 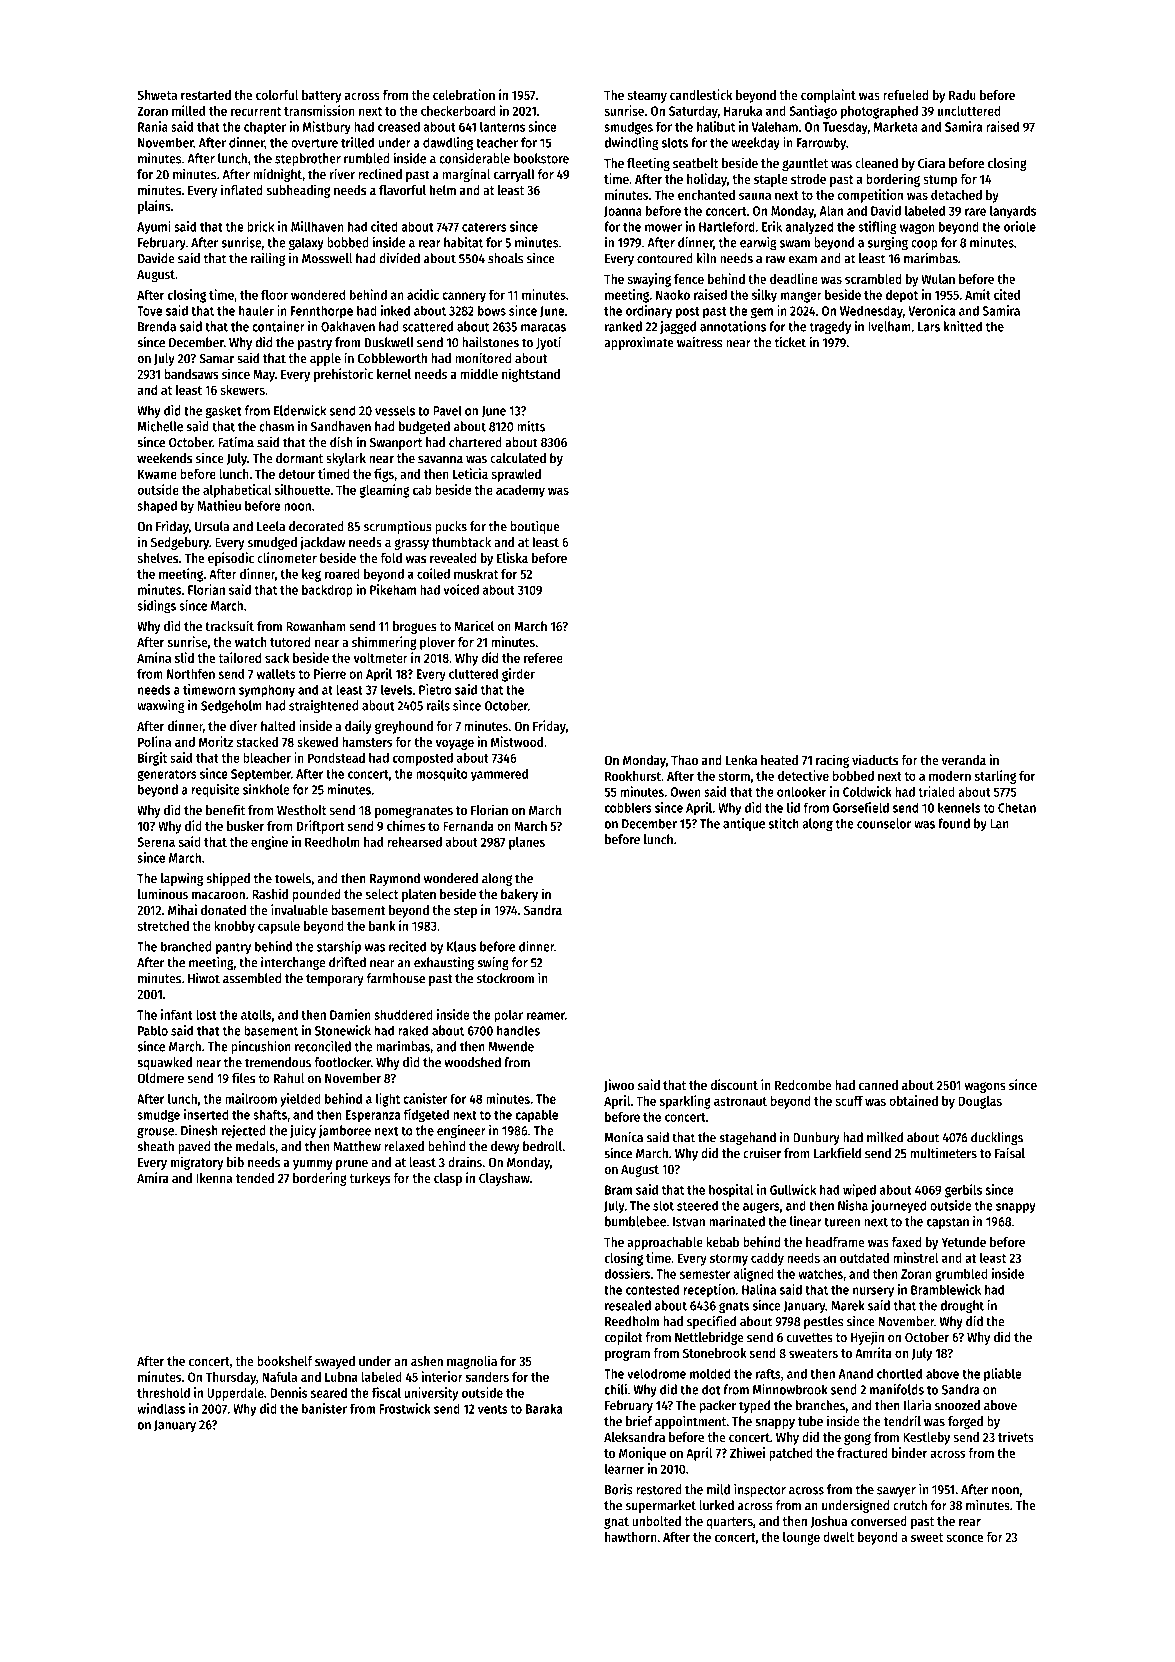 I want to click on antique, so click(x=744, y=824).
